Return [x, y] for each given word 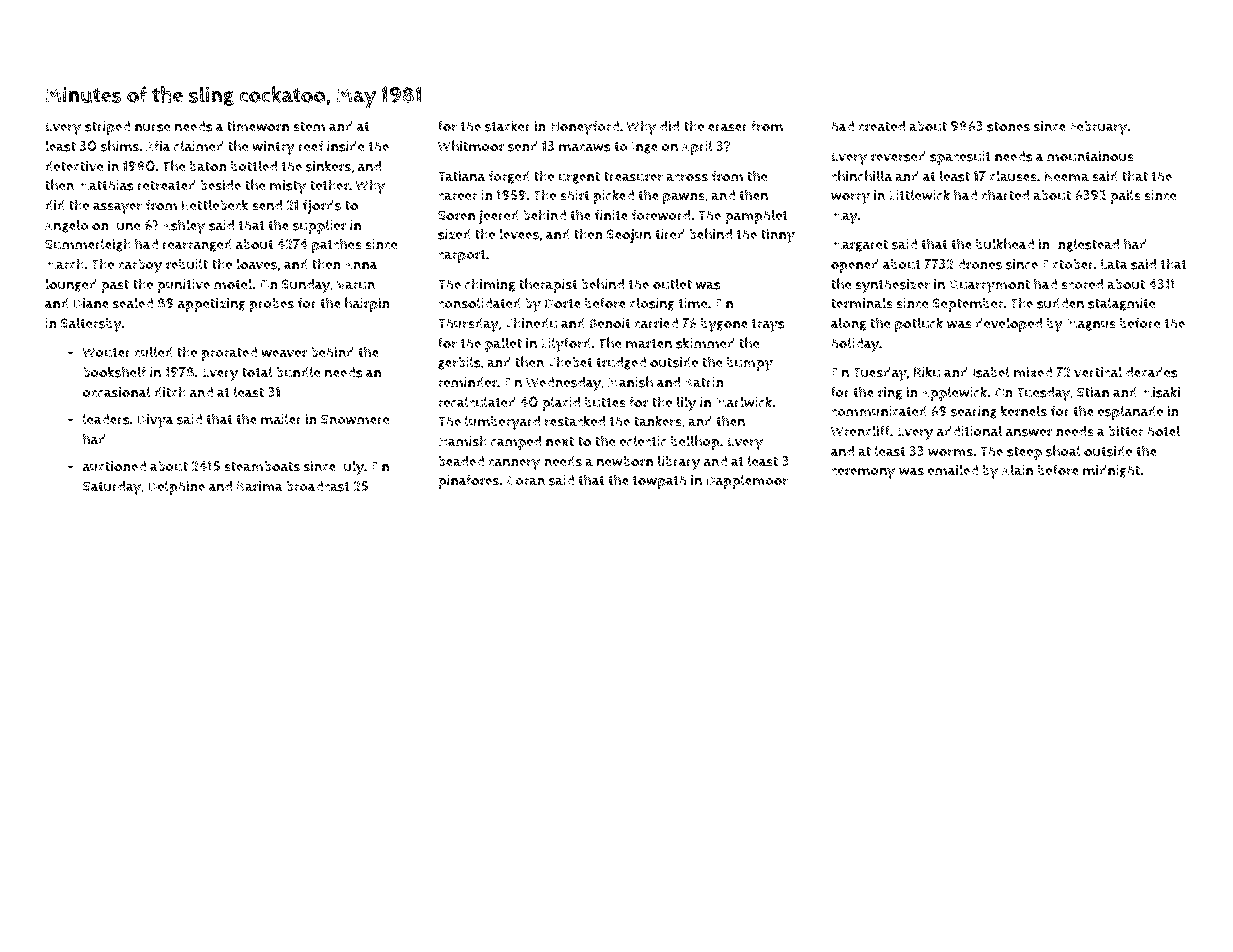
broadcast [318, 486]
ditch [170, 392]
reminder [467, 382]
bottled [254, 166]
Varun [355, 285]
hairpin [367, 304]
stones [1008, 127]
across [687, 178]
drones [979, 264]
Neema [1067, 176]
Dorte [563, 303]
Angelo [67, 226]
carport [462, 256]
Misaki [1160, 392]
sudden [1060, 303]
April [697, 147]
